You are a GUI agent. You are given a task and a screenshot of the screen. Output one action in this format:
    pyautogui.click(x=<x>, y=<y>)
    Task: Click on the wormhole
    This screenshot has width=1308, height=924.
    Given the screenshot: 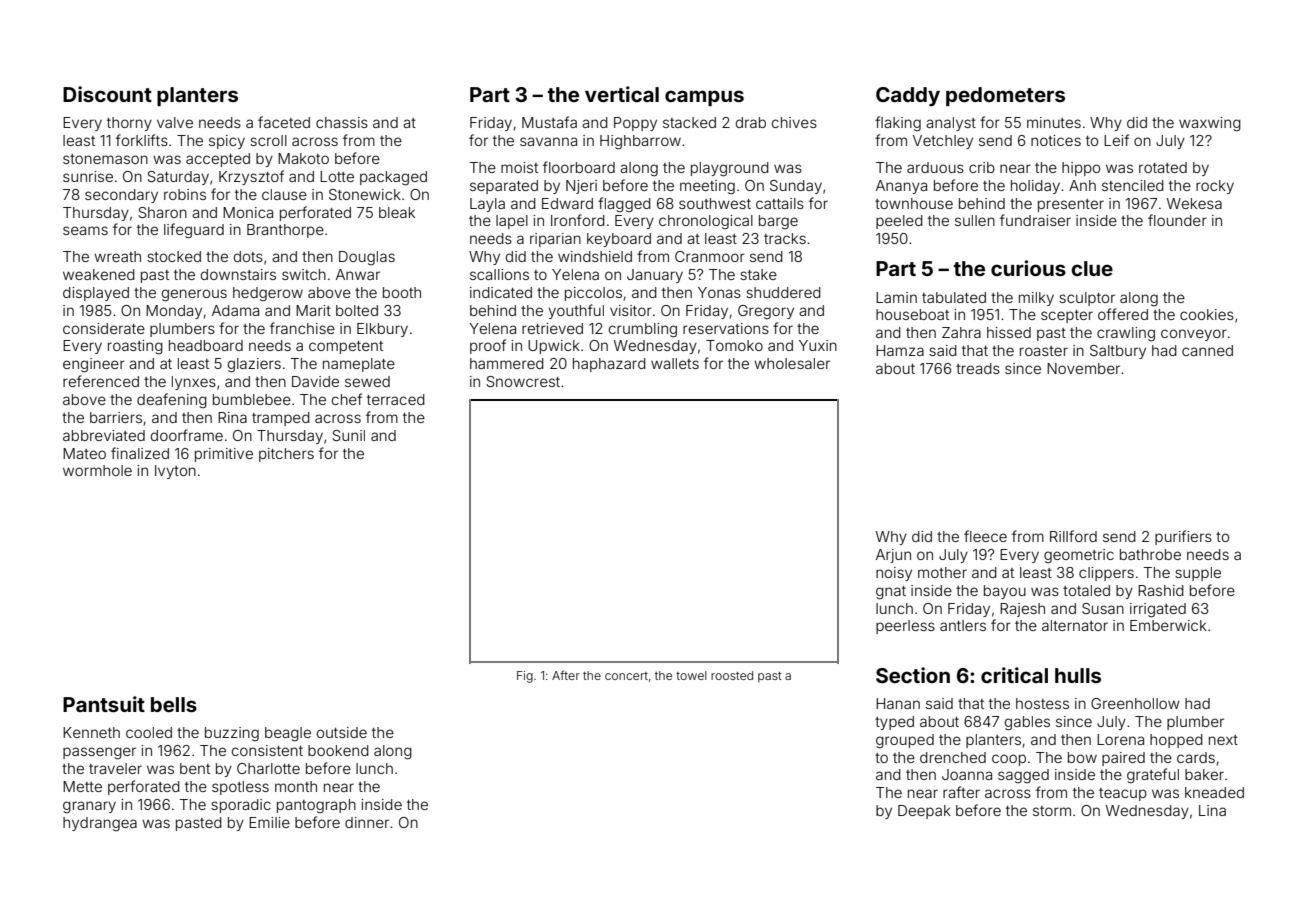 What is the action you would take?
    pyautogui.click(x=97, y=470)
